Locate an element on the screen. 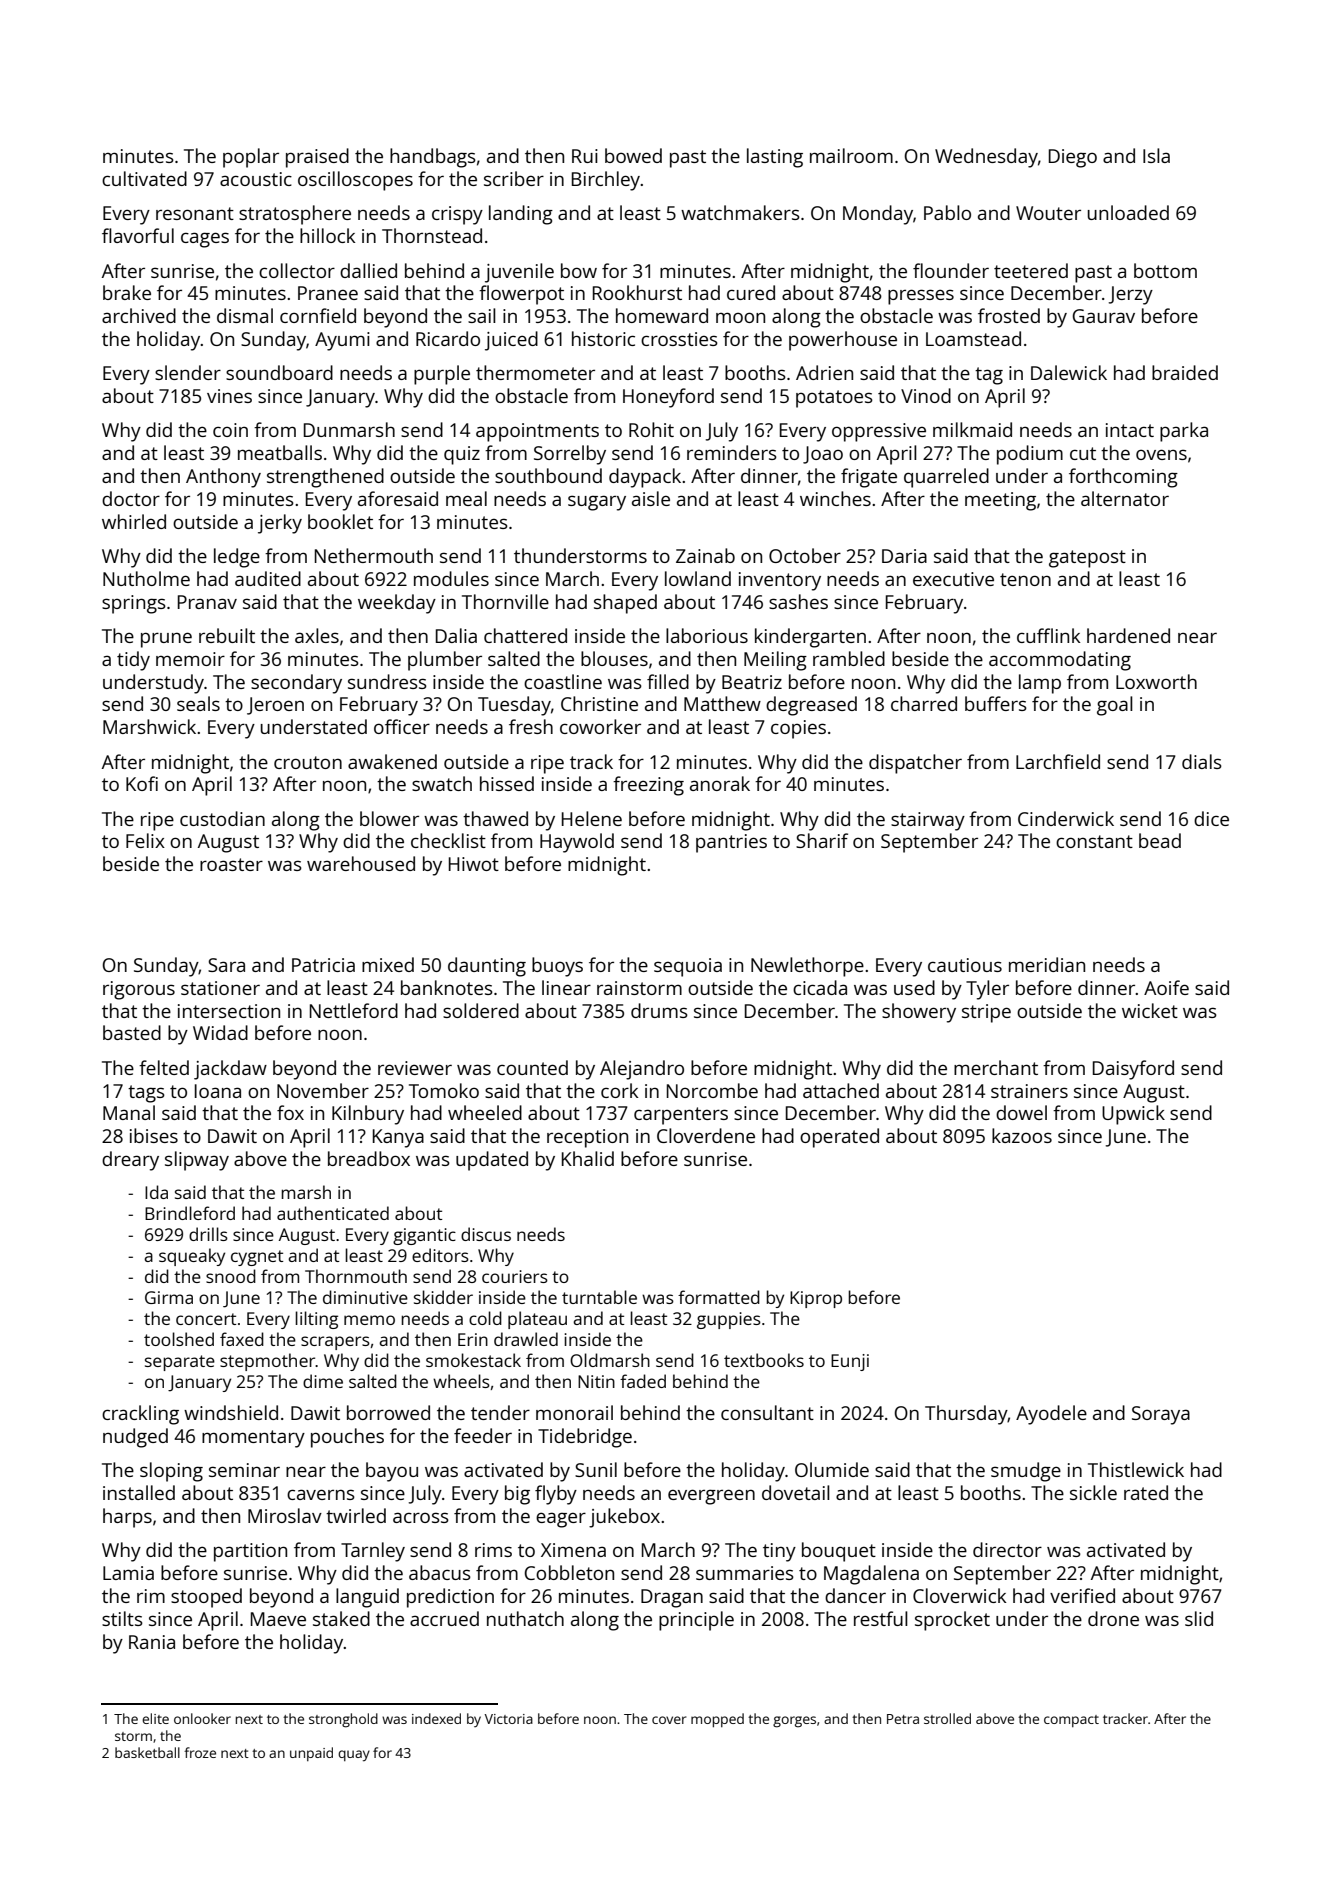 This screenshot has height=1885, width=1333. cygnet is located at coordinates (257, 1258).
